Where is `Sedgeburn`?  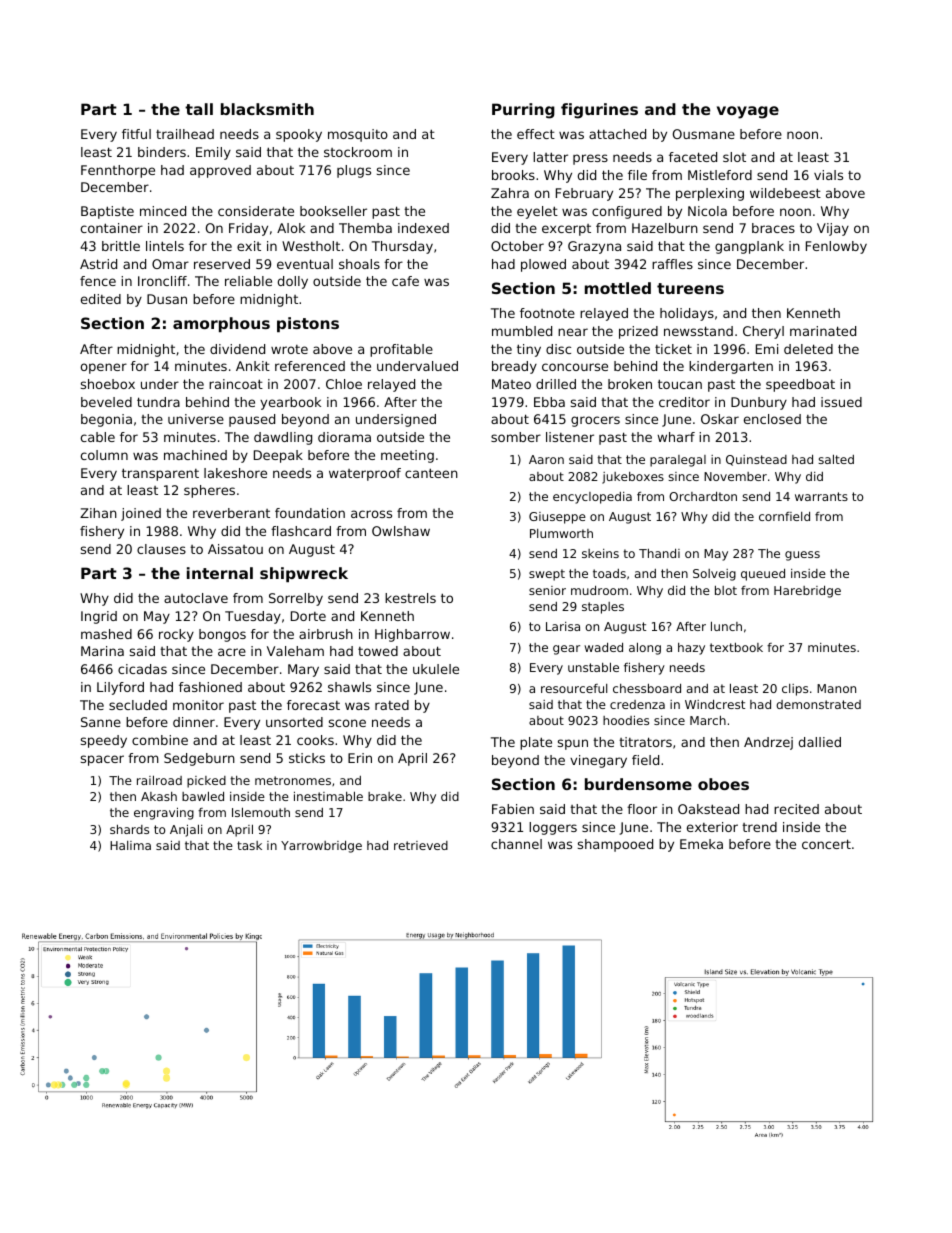 Sedgeburn is located at coordinates (199, 759).
